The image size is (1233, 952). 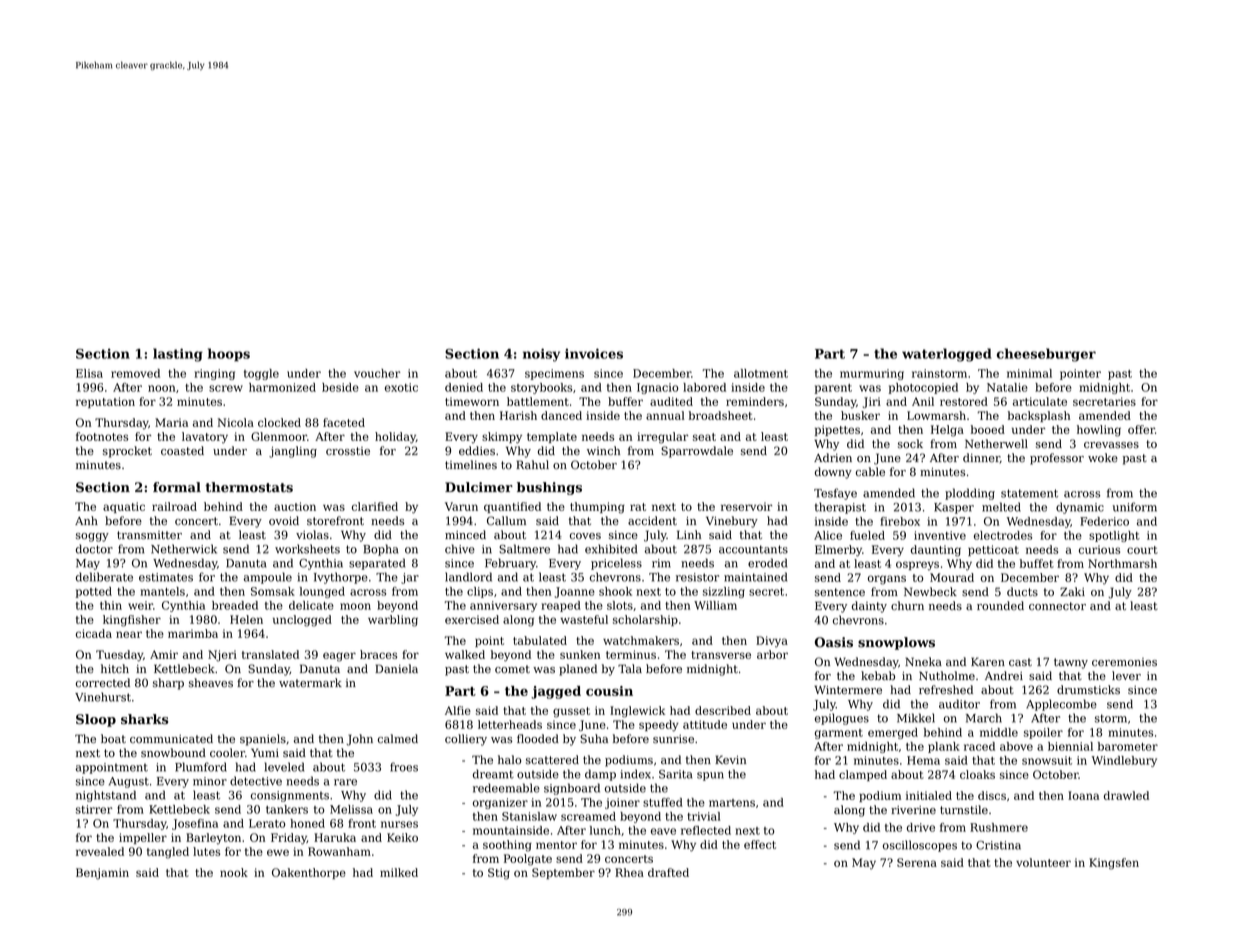 What do you see at coordinates (1122, 563) in the image?
I see `Northmarsh` at bounding box center [1122, 563].
